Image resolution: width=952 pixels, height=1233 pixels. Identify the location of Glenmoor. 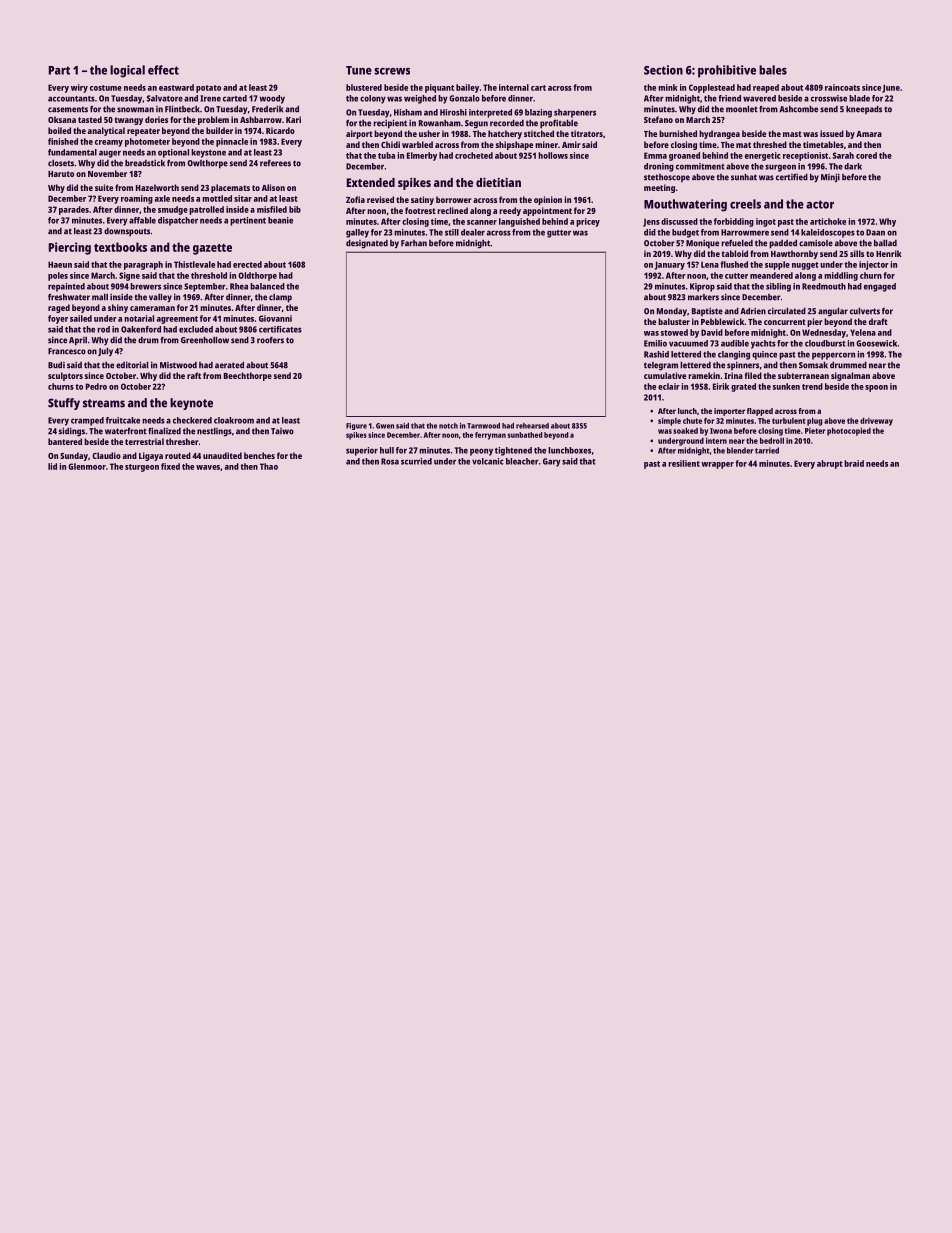
(87, 466).
